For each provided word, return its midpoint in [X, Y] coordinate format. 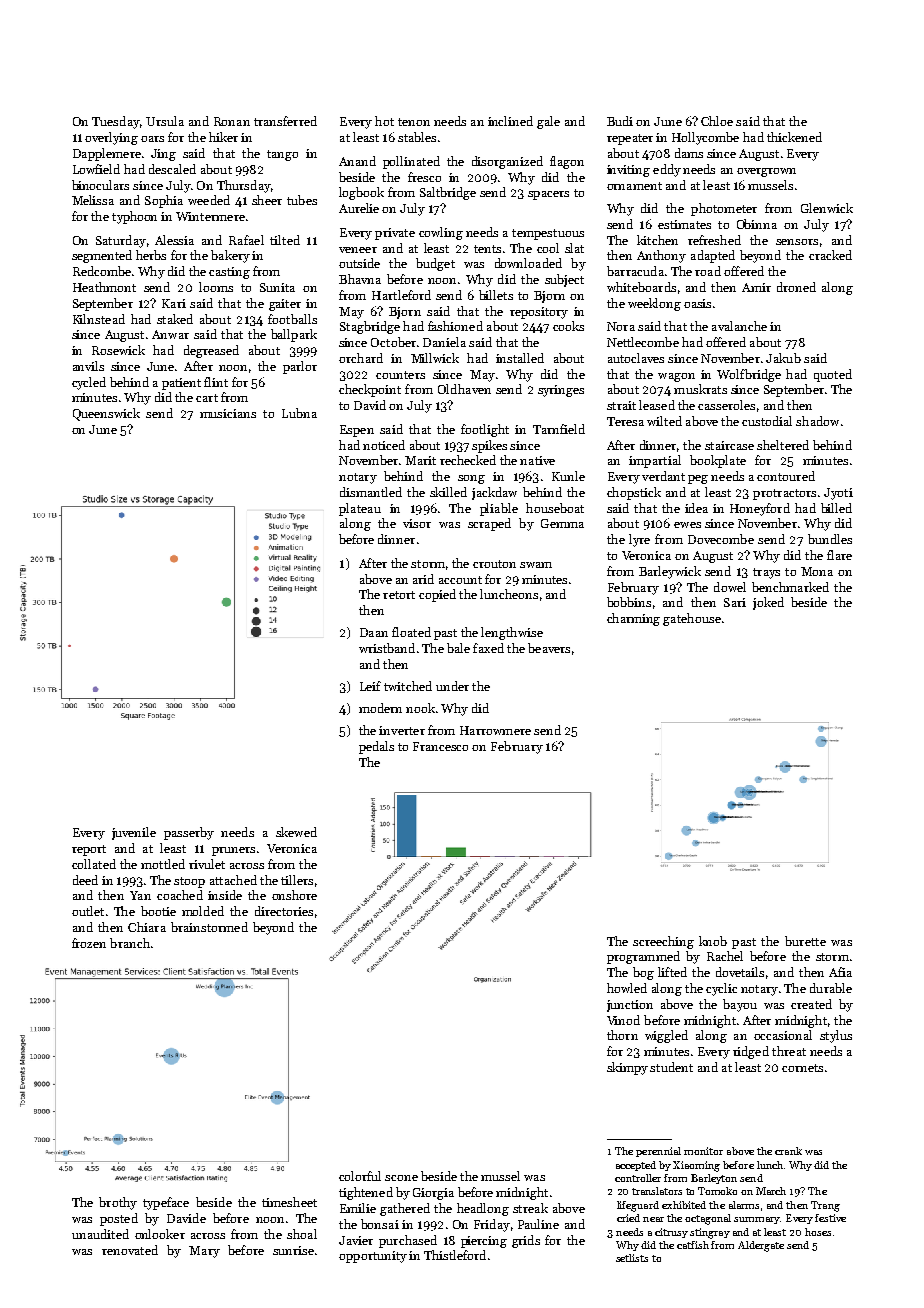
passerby [189, 833]
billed [836, 508]
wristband [387, 648]
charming [633, 619]
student [671, 1067]
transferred [285, 121]
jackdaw [494, 493]
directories [284, 911]
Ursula [165, 121]
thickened [794, 137]
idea [696, 508]
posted [119, 1219]
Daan [374, 632]
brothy [118, 1203]
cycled [89, 383]
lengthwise [512, 633]
